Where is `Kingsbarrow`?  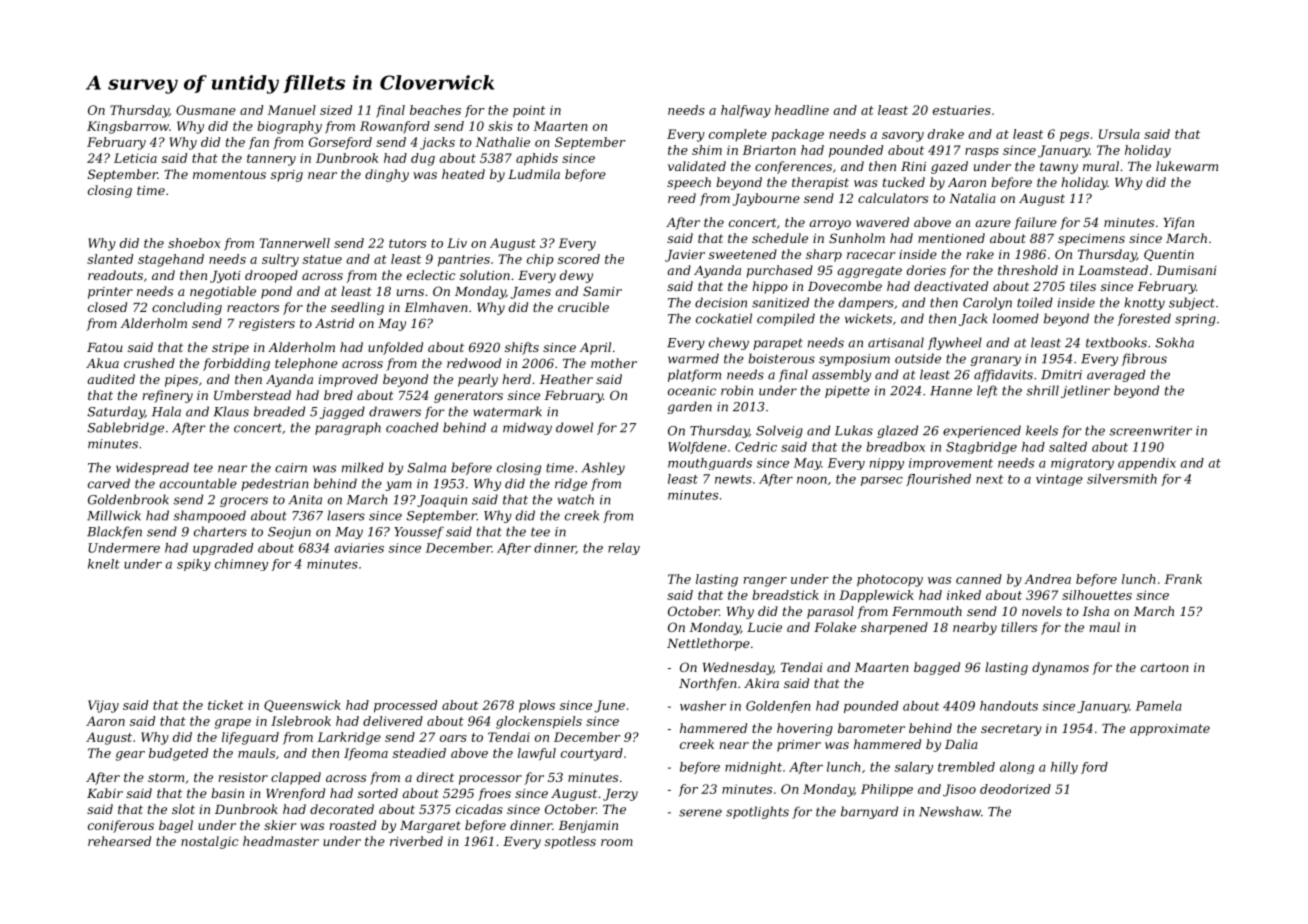
Kingsbarrow is located at coordinates (128, 127).
